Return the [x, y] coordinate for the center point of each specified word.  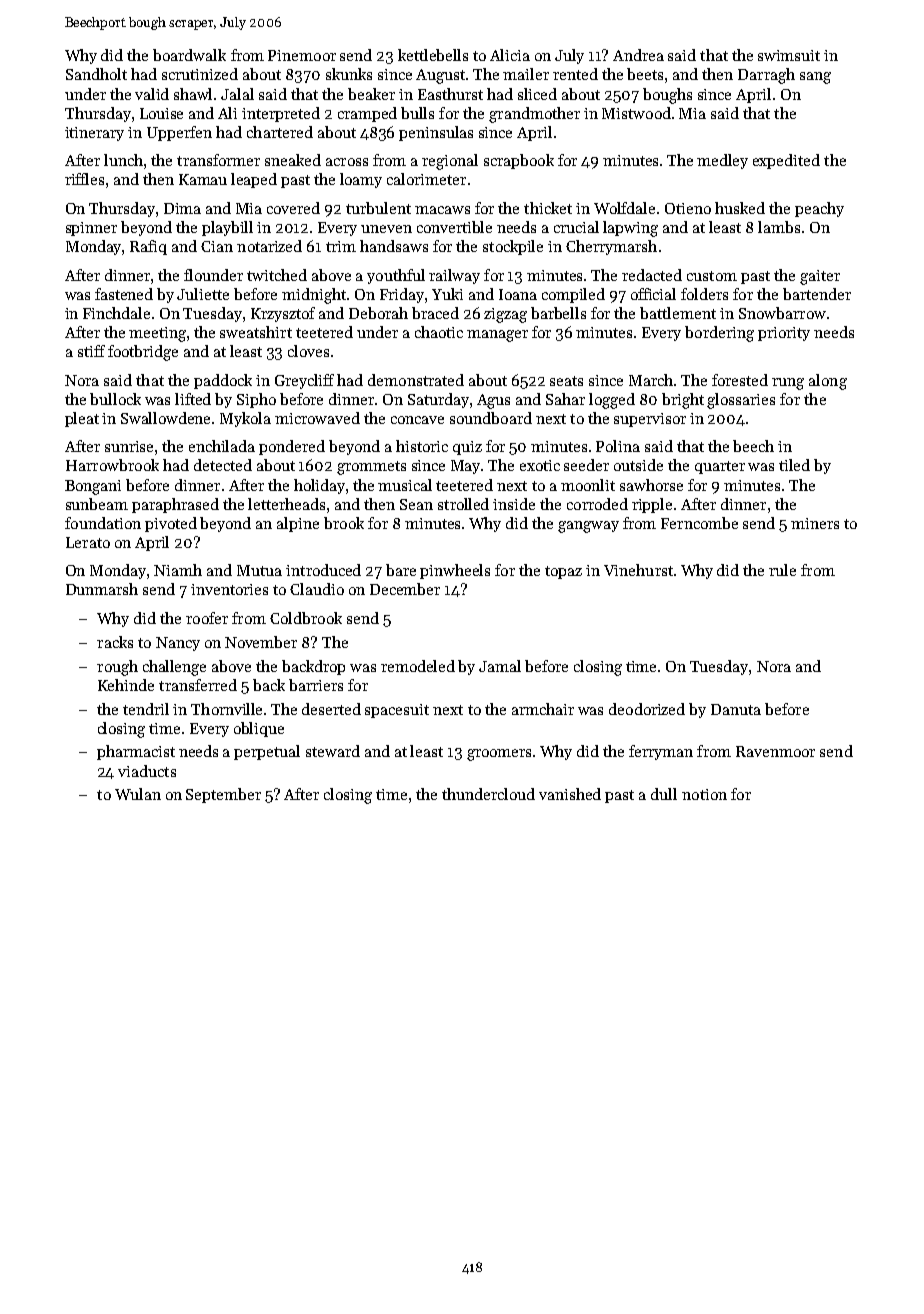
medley [722, 161]
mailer [526, 74]
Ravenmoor [775, 751]
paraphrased [175, 505]
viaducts [147, 771]
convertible [454, 227]
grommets [371, 468]
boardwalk [189, 55]
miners [815, 523]
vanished [570, 794]
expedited [786, 161]
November [261, 642]
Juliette [203, 294]
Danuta [736, 709]
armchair [543, 709]
